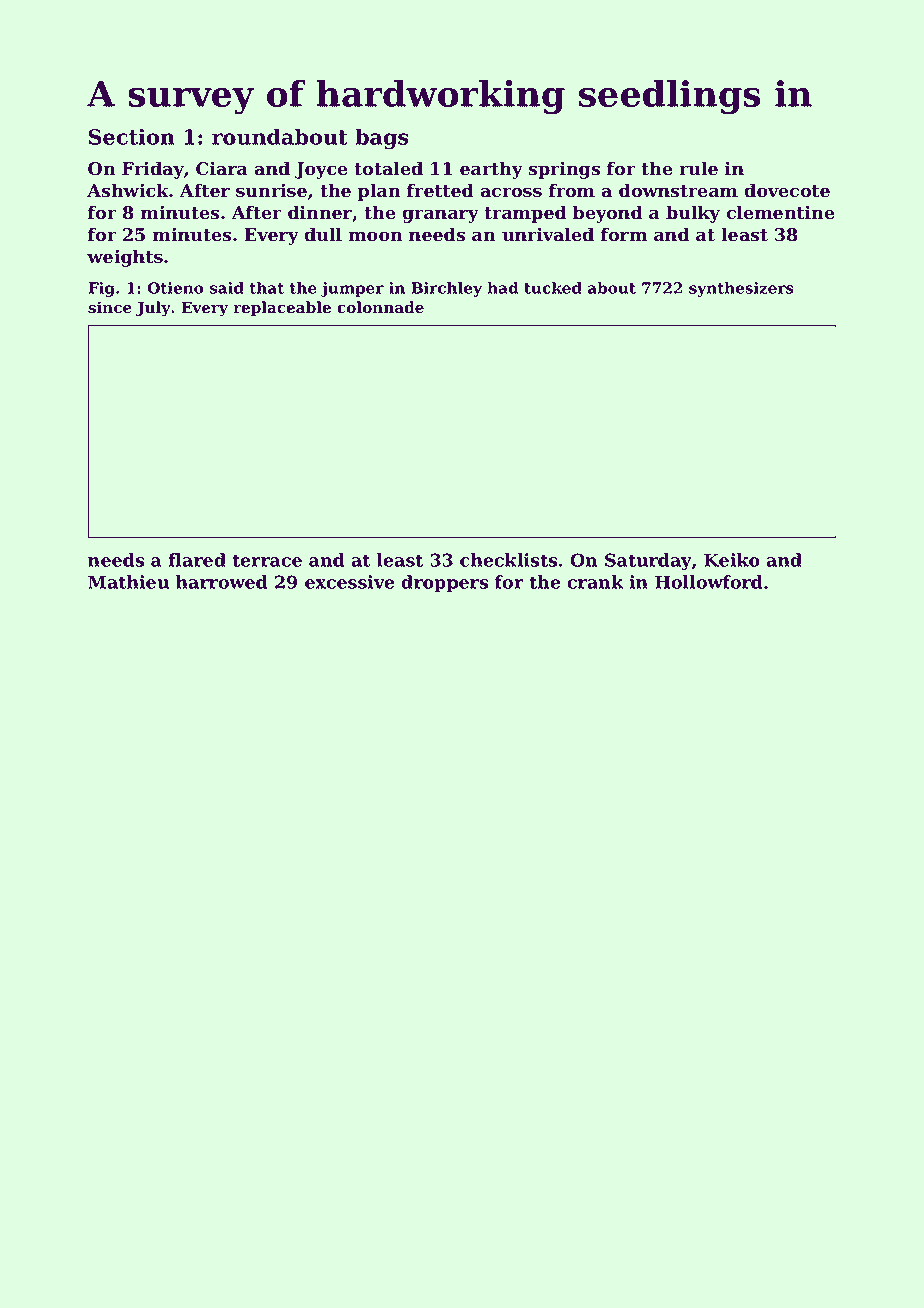 This image has height=1308, width=924. What do you see at coordinates (267, 560) in the image?
I see `terrace` at bounding box center [267, 560].
